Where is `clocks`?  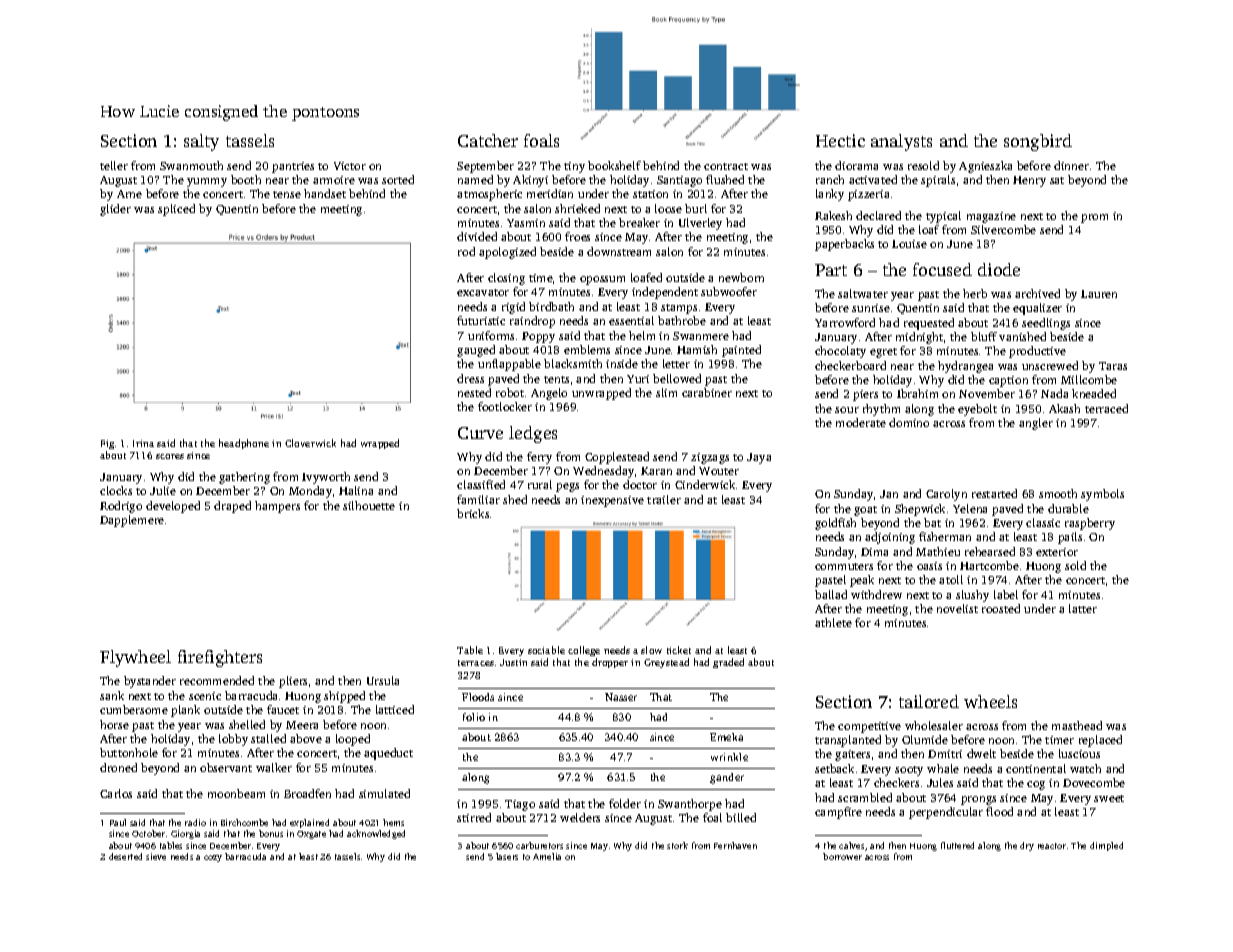
clocks is located at coordinates (116, 490).
